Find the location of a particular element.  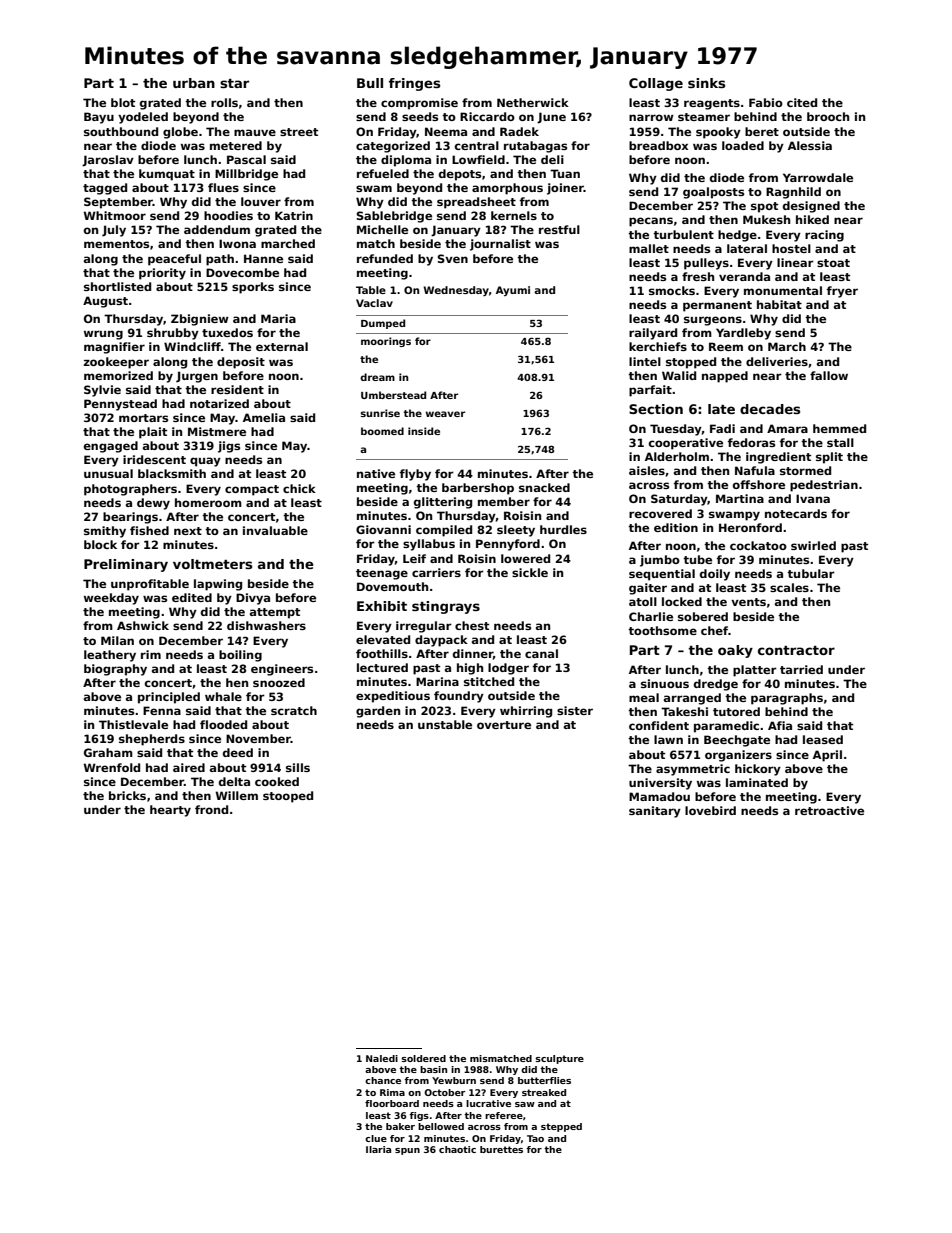

Ilaria is located at coordinates (378, 1149).
